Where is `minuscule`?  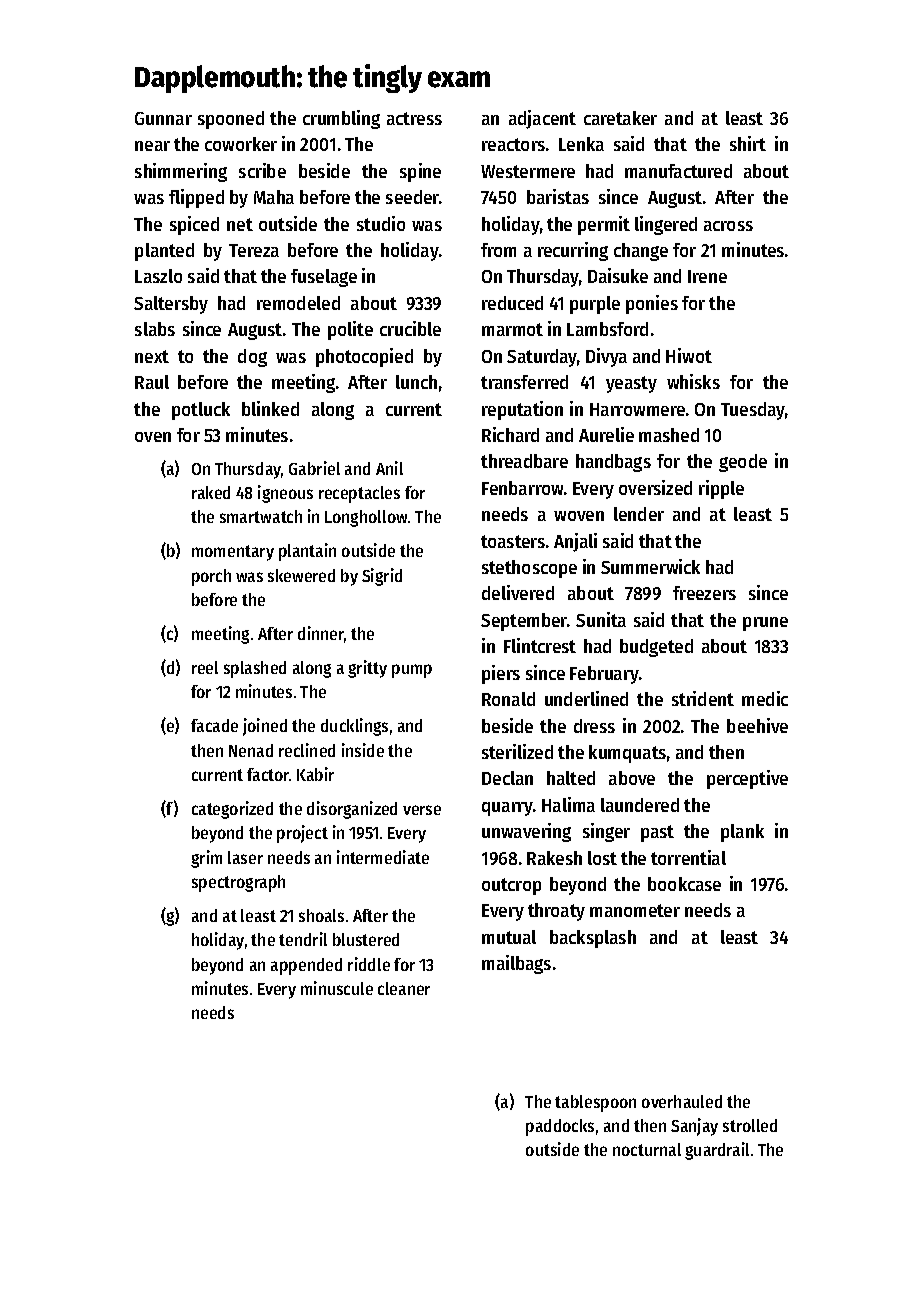 minuscule is located at coordinates (337, 988).
